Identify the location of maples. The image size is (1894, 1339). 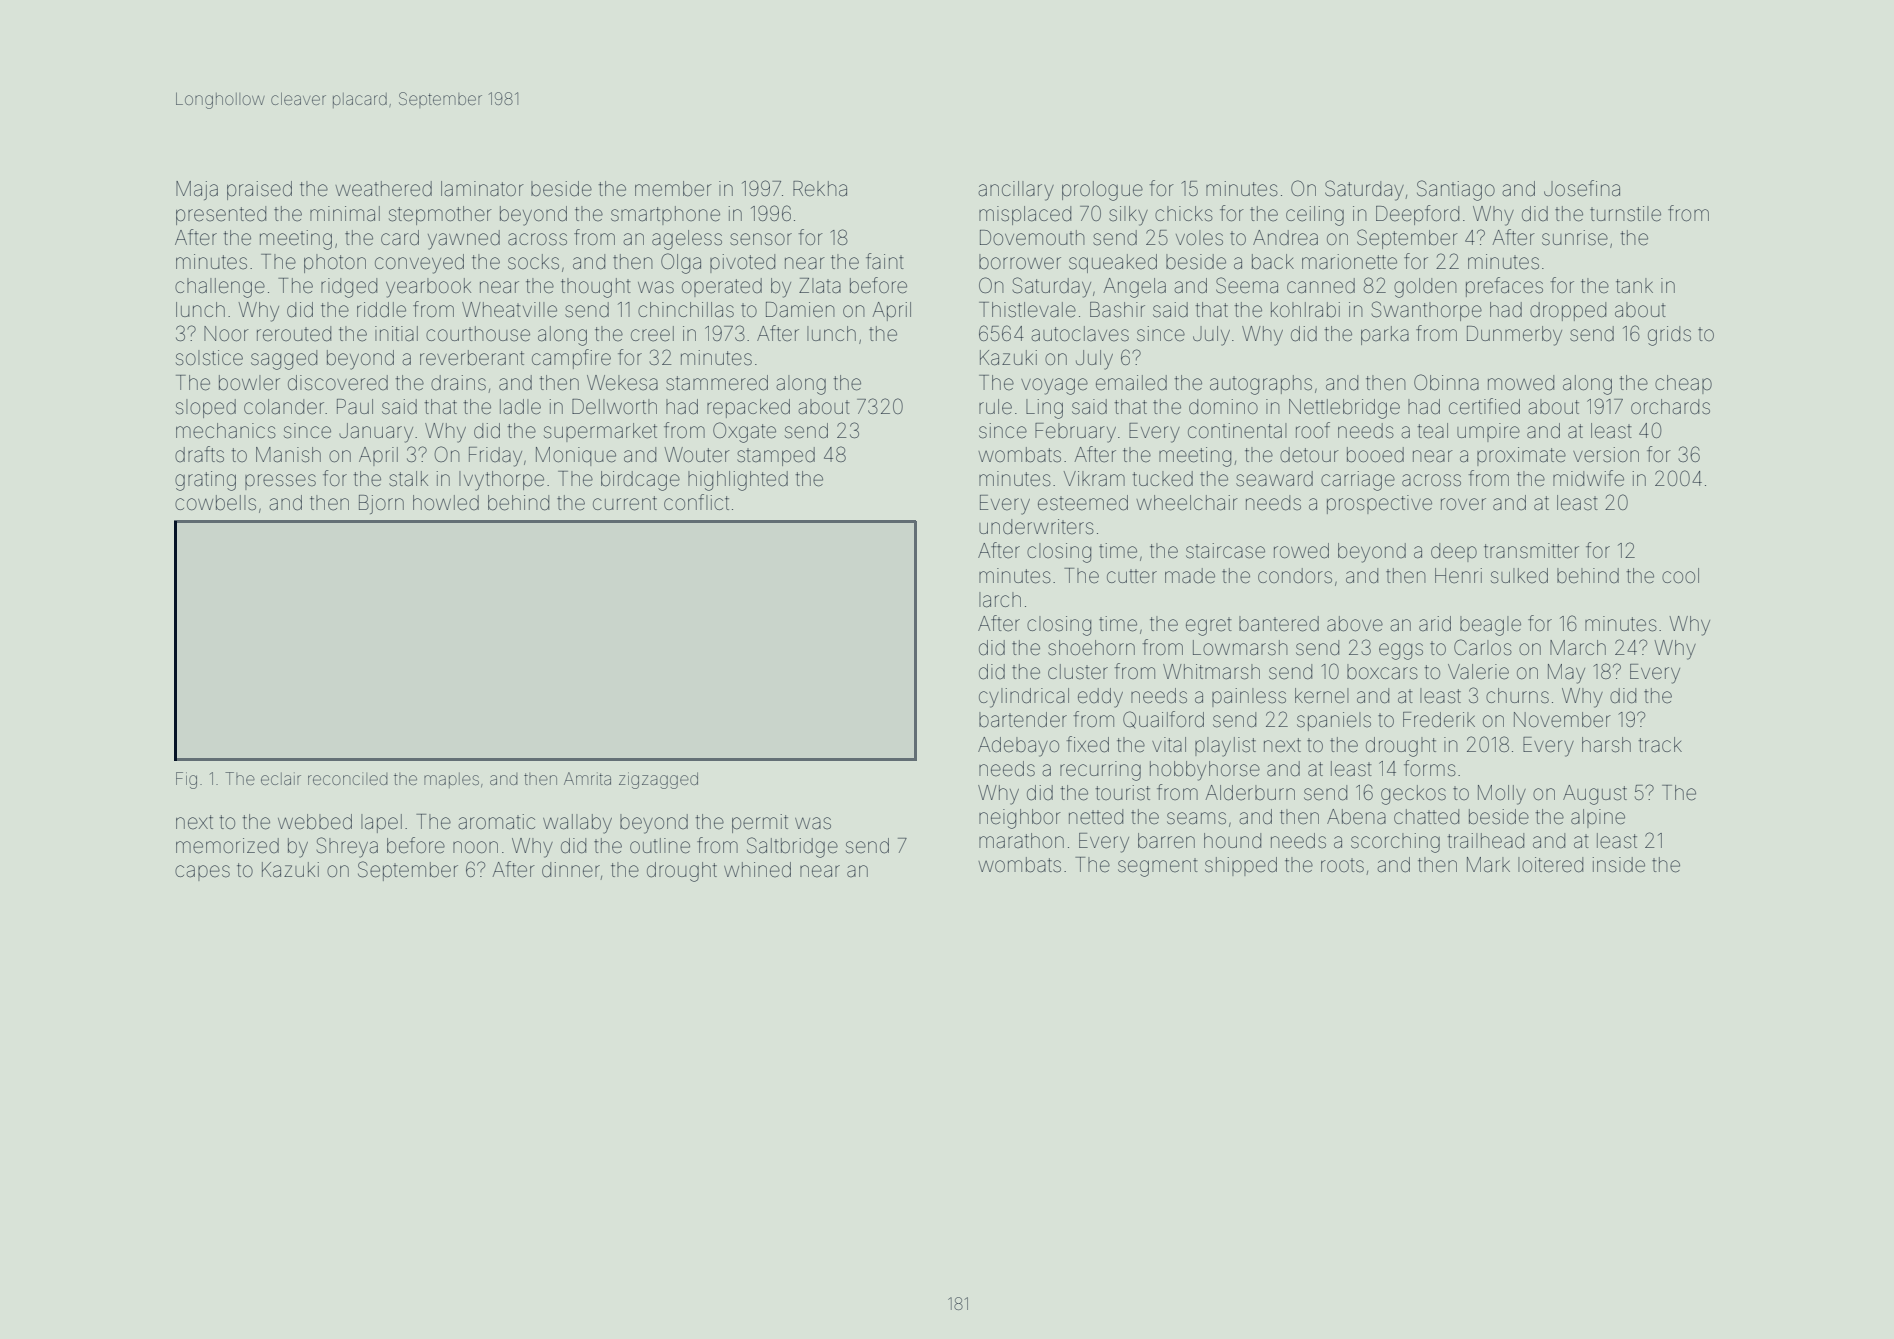
(451, 780).
